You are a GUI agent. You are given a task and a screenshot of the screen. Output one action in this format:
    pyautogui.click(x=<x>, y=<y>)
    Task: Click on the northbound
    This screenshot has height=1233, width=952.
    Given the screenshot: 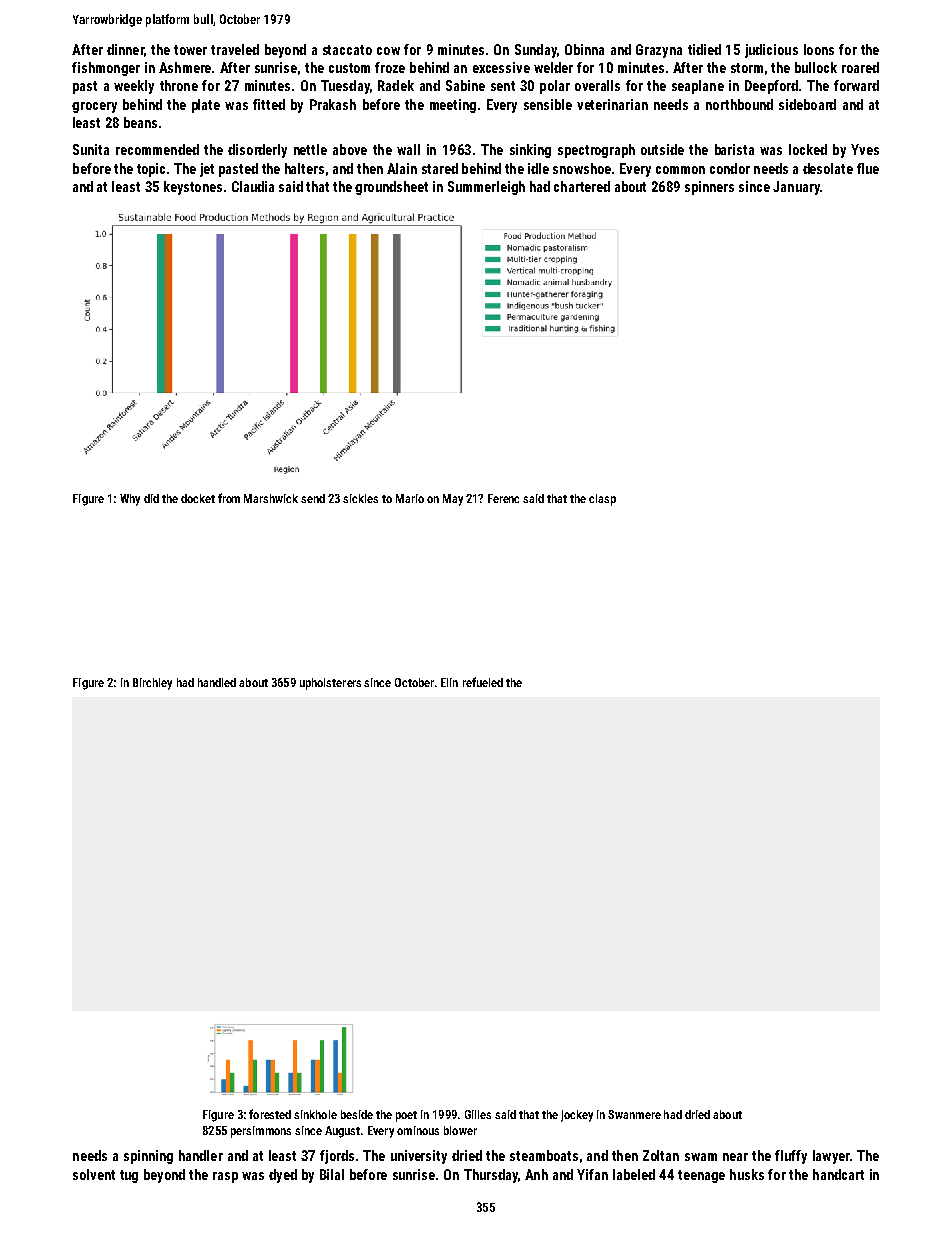 What is the action you would take?
    pyautogui.click(x=739, y=104)
